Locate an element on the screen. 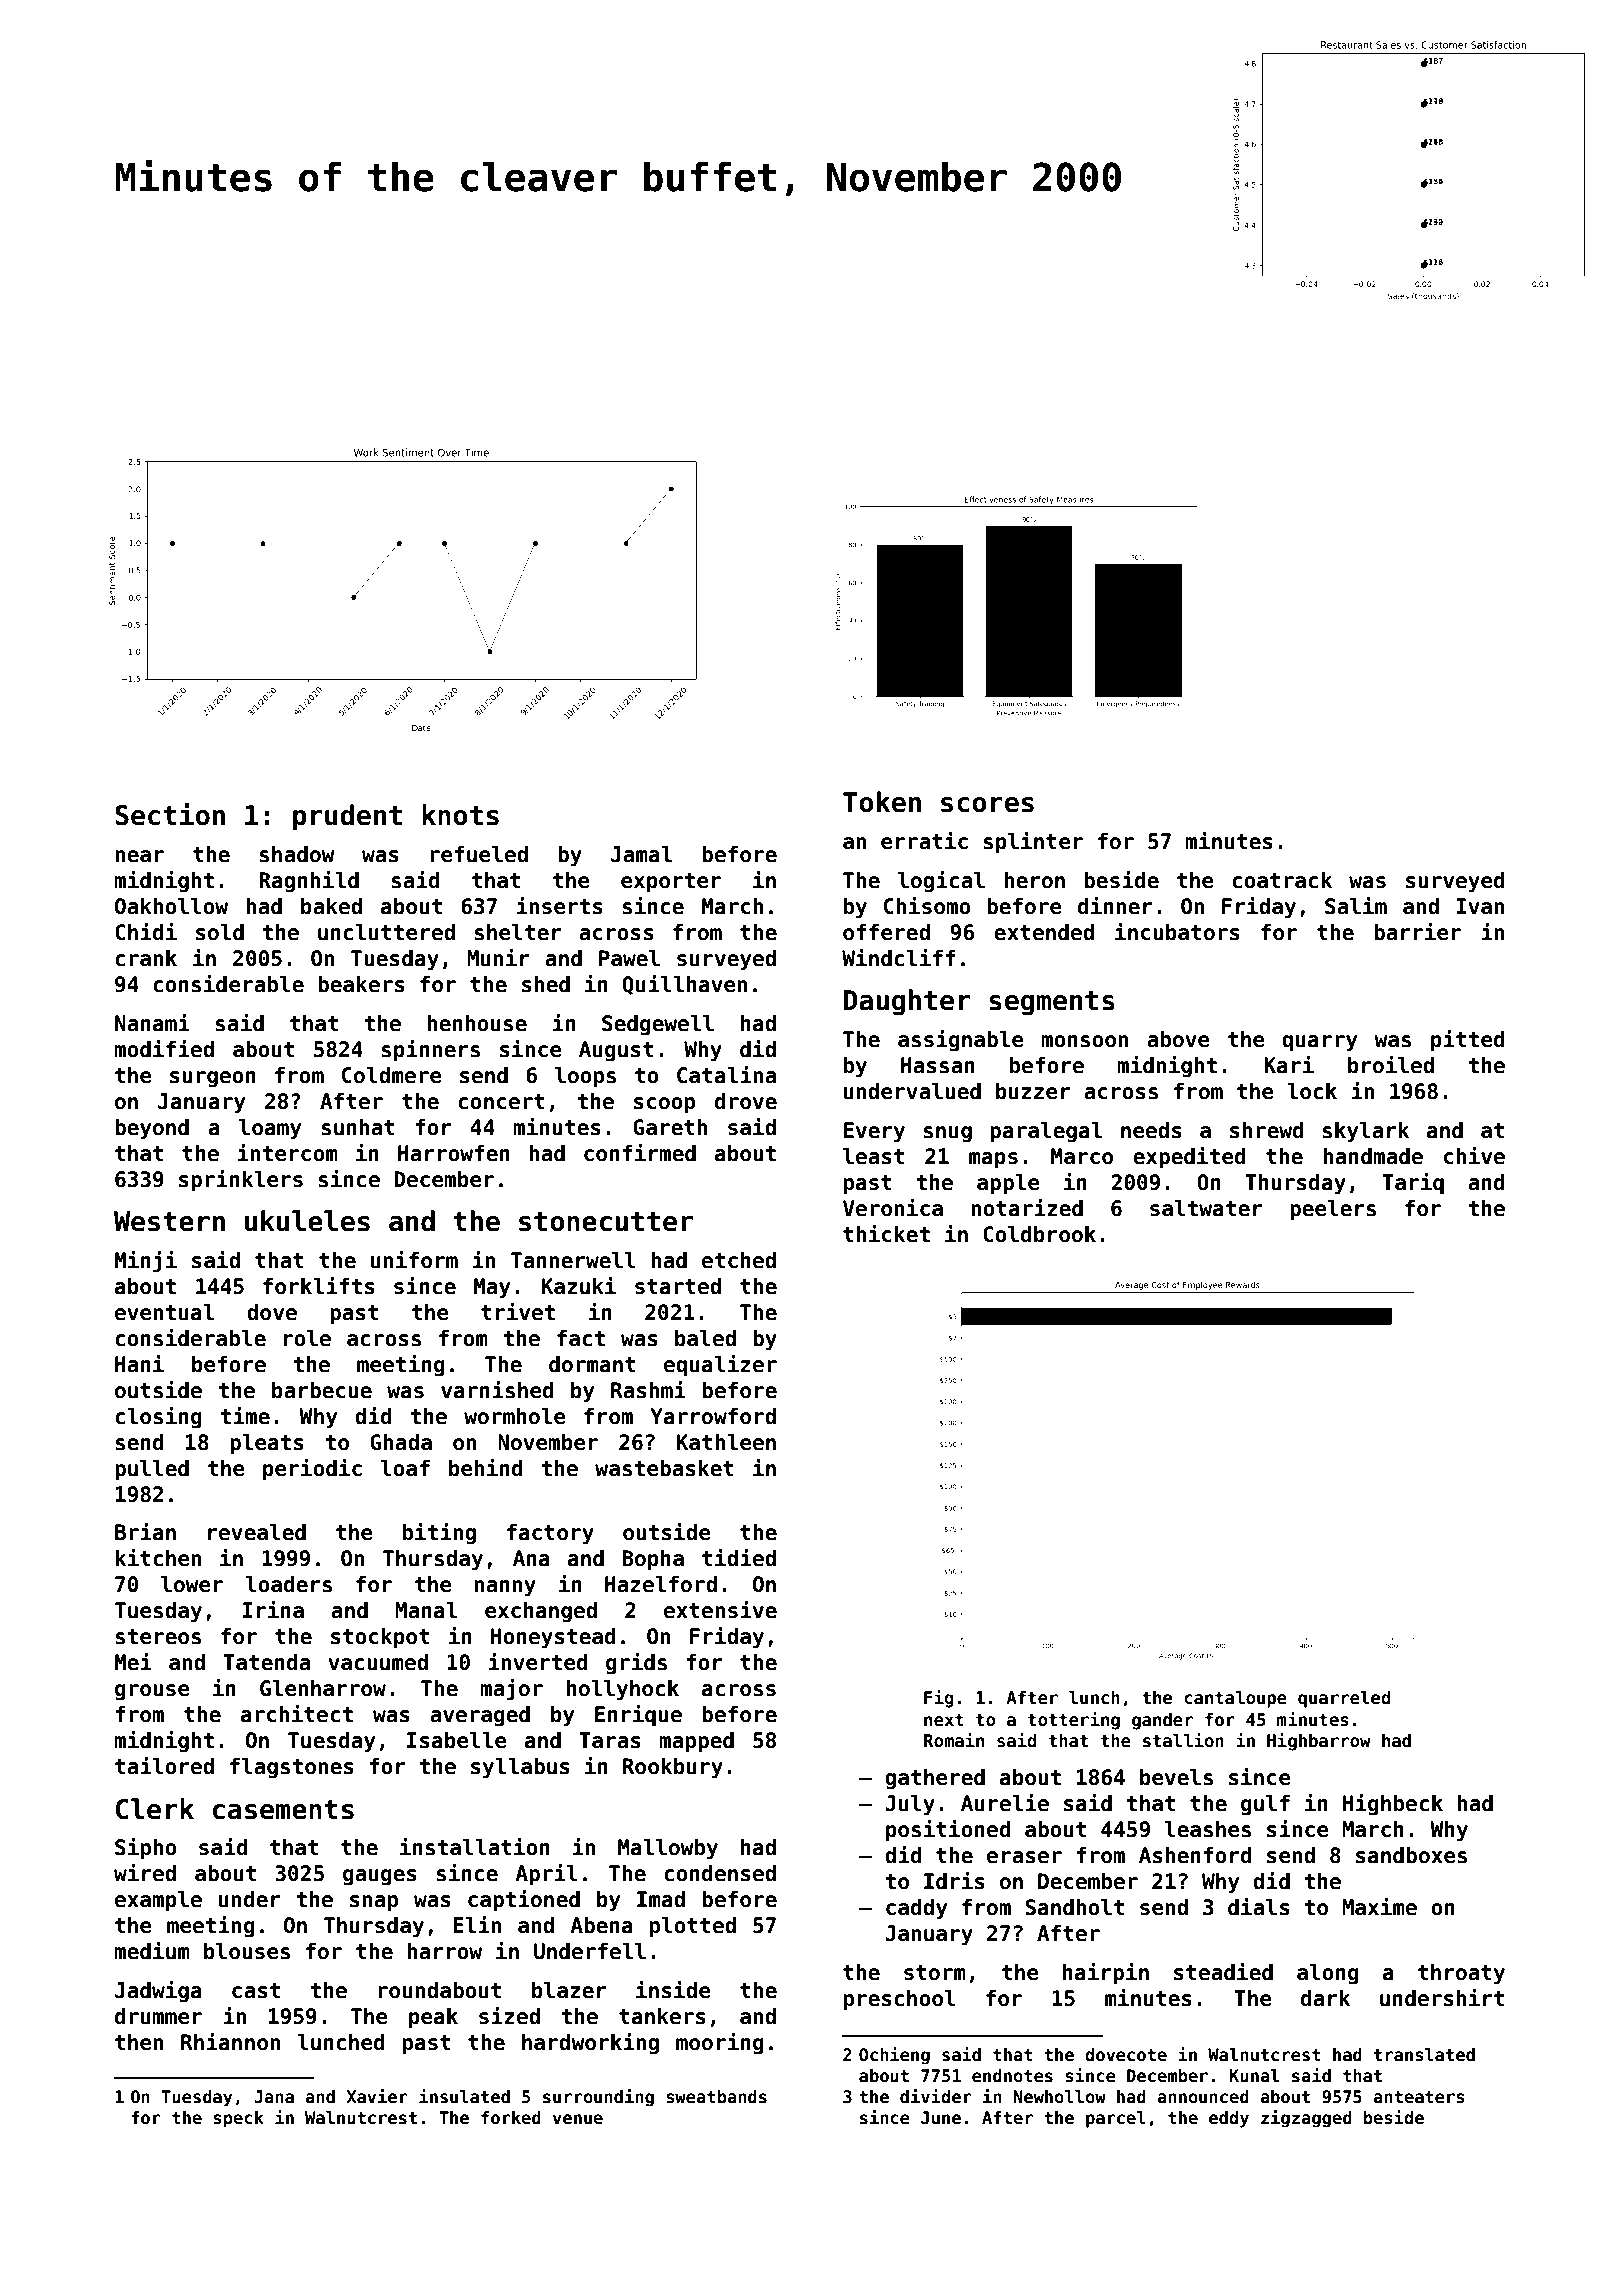 Image resolution: width=1620 pixels, height=2292 pixels. positioned is located at coordinates (948, 1831).
